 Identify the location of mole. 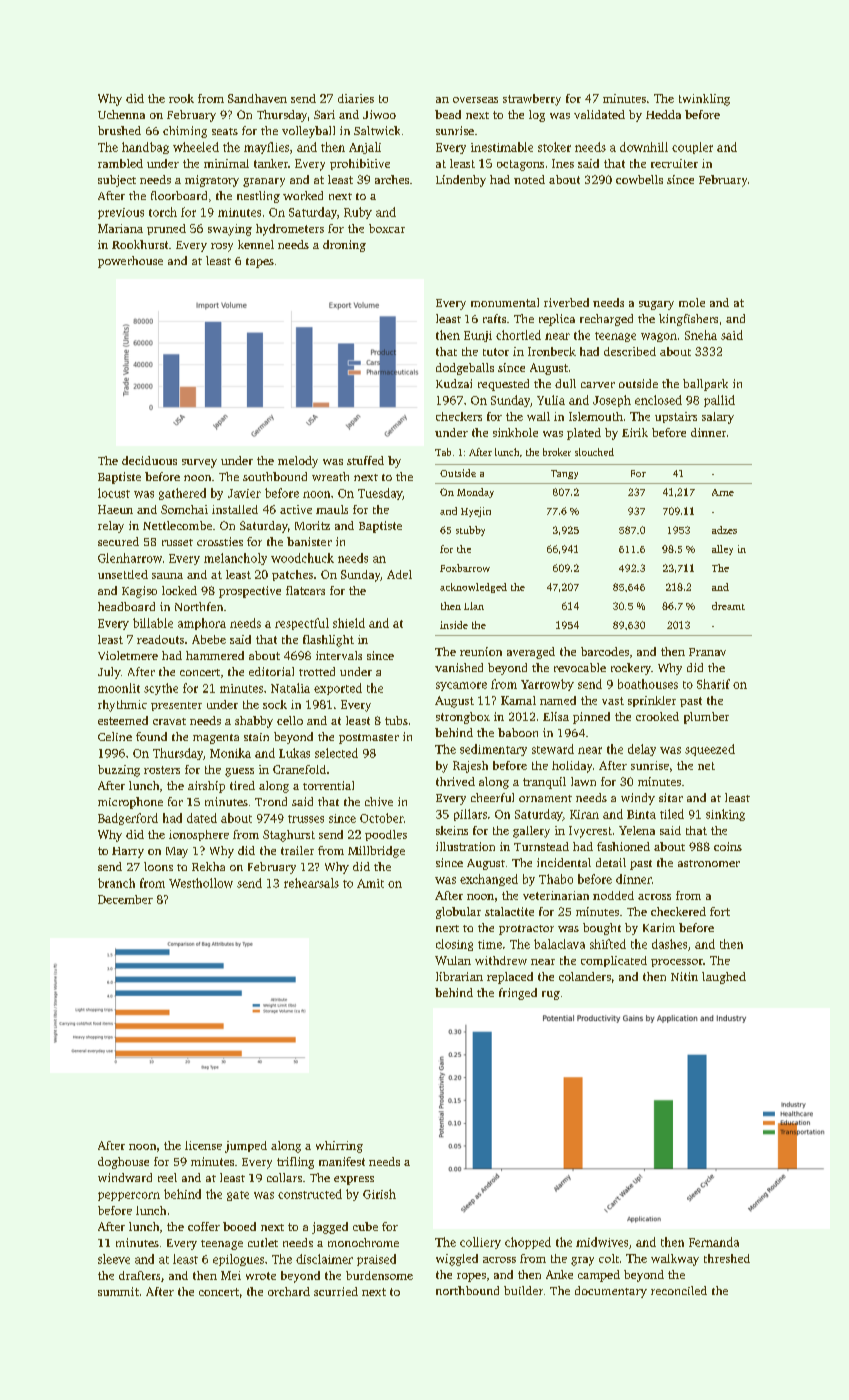
(692, 302).
